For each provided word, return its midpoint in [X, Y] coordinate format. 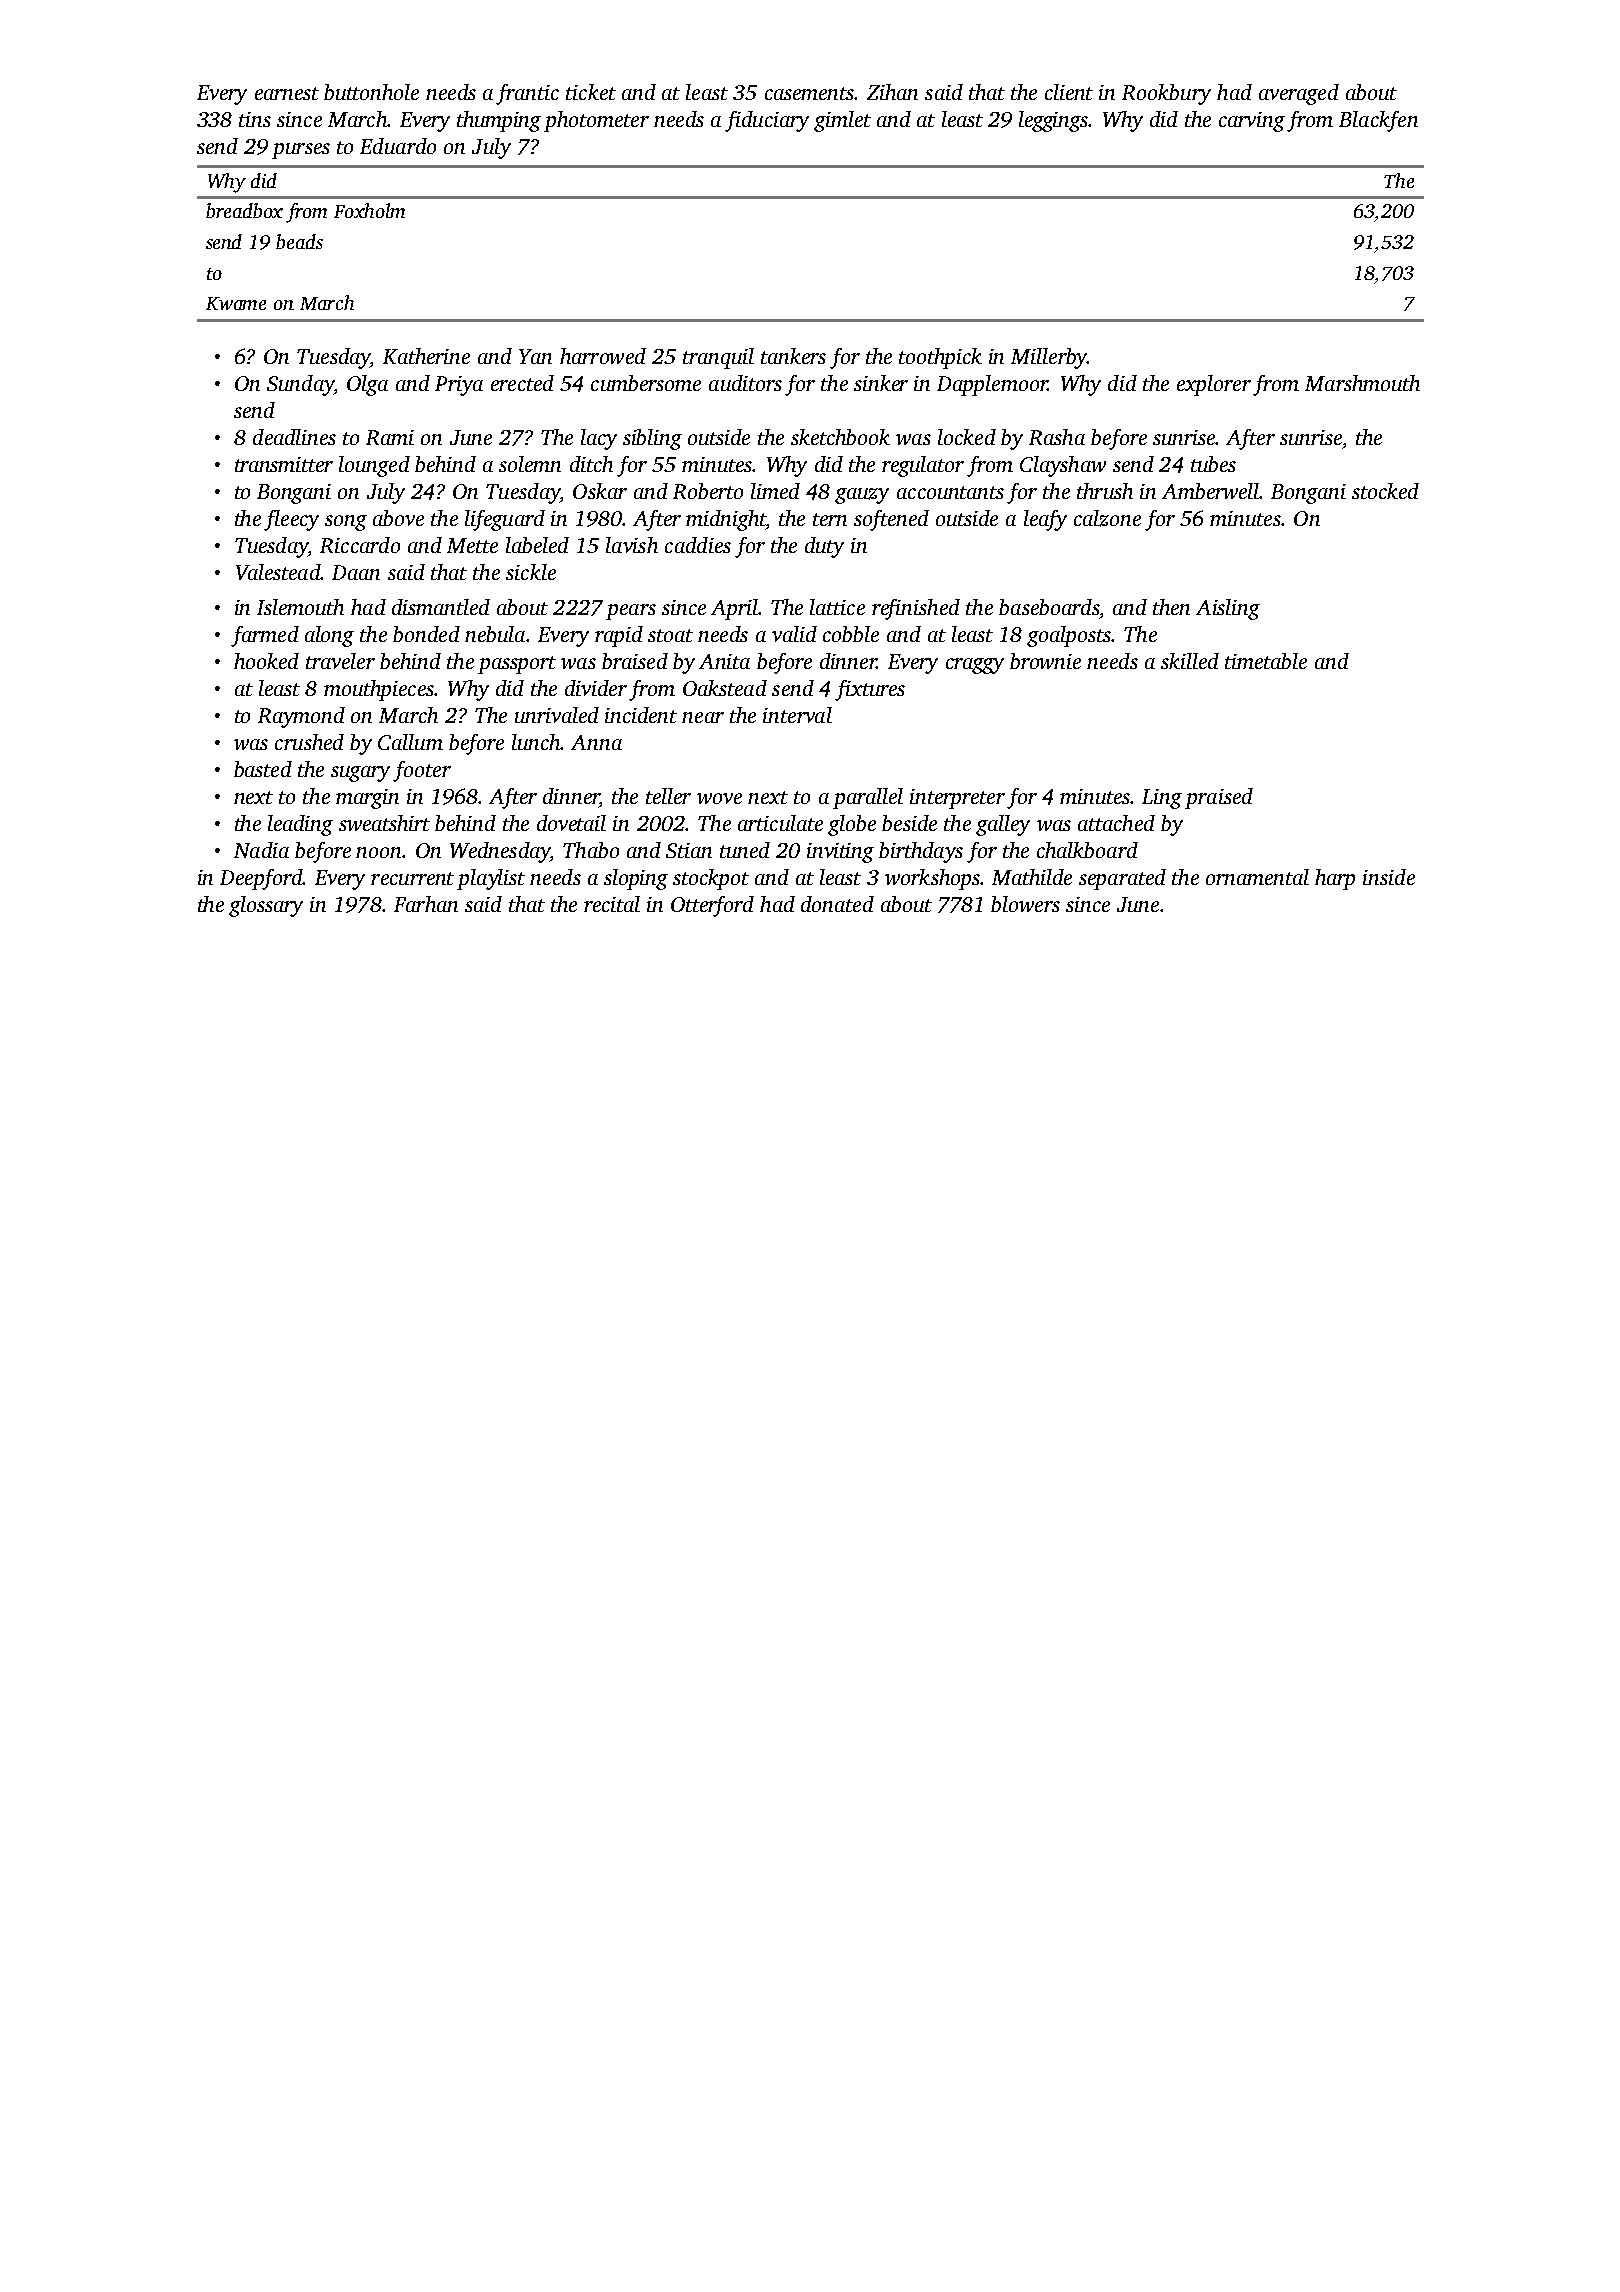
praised [1219, 798]
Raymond [301, 717]
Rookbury [1166, 94]
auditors [745, 383]
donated [837, 904]
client [1069, 92]
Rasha [1057, 437]
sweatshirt [384, 823]
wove [719, 798]
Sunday [300, 385]
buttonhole [371, 92]
